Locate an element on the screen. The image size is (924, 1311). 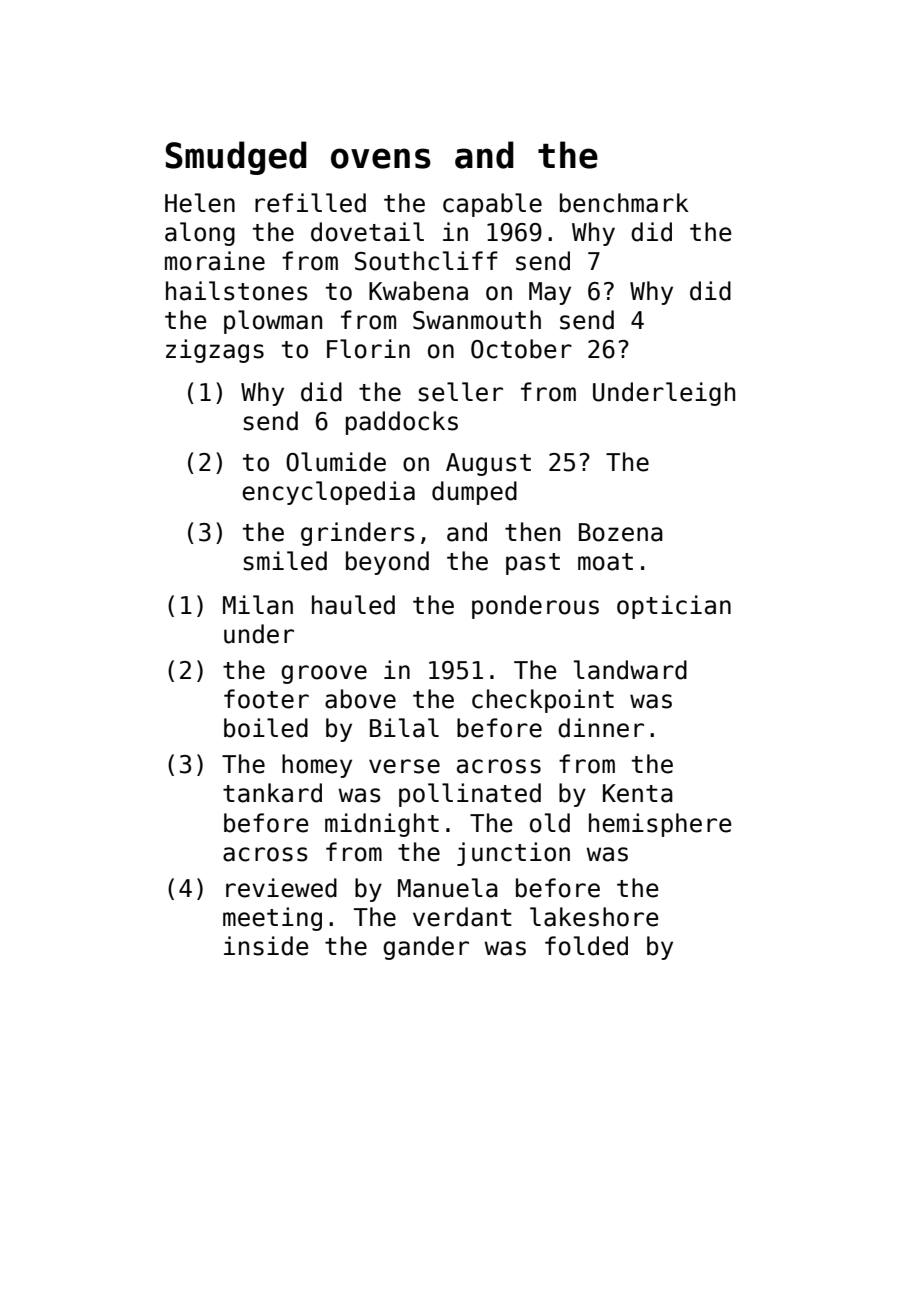
inside is located at coordinates (266, 946).
